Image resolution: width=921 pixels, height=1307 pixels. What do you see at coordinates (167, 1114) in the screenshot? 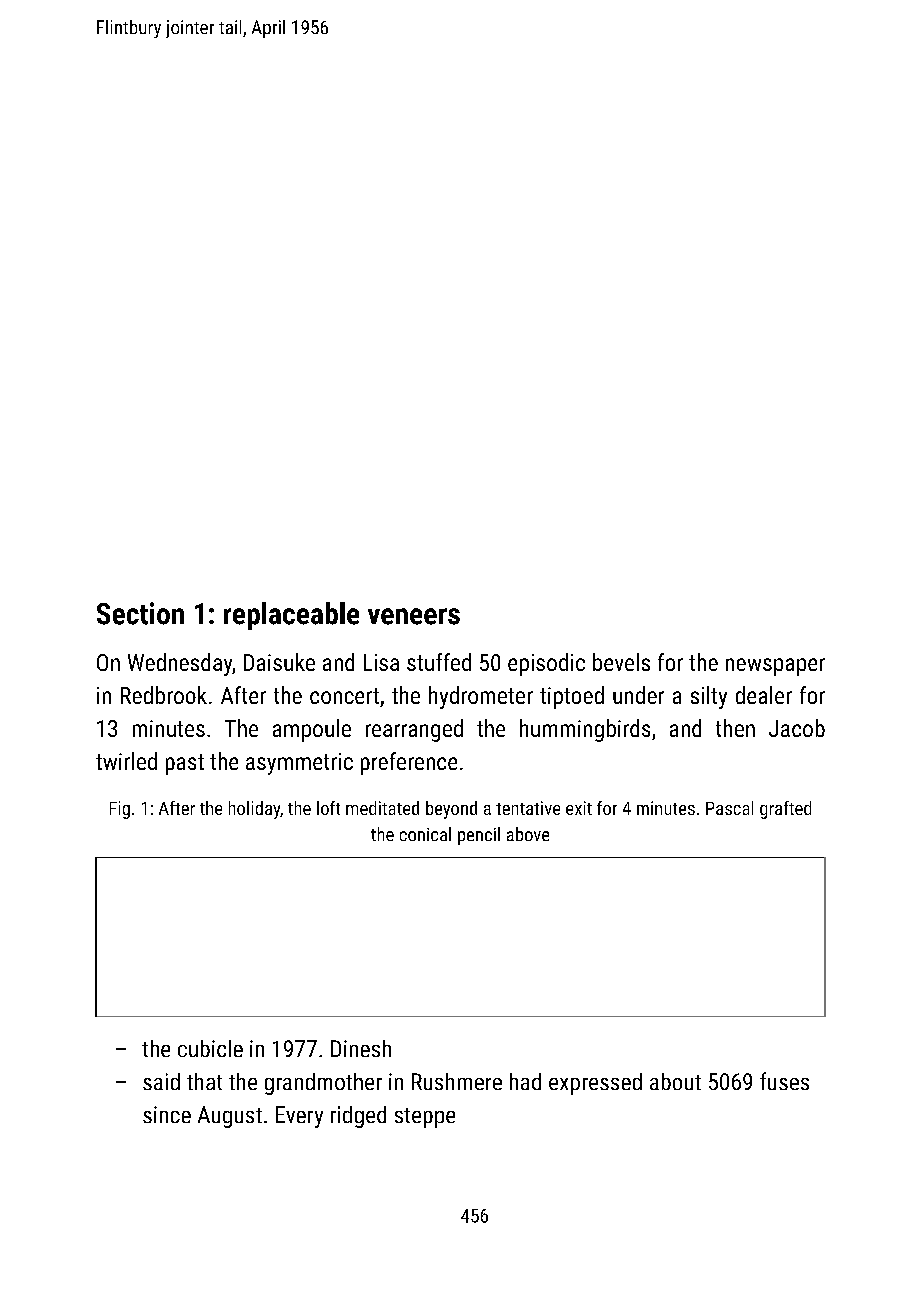
I see `since` at bounding box center [167, 1114].
